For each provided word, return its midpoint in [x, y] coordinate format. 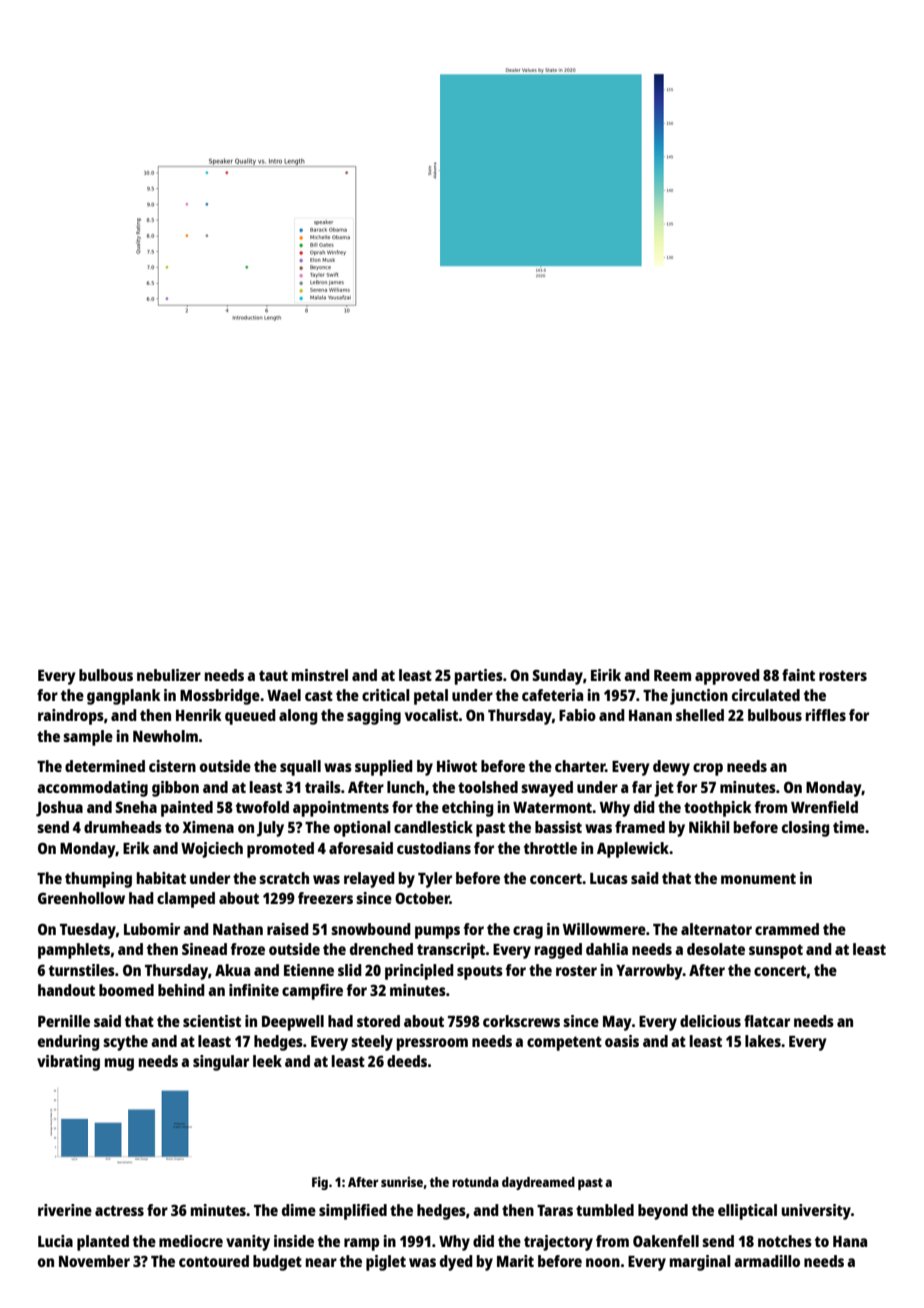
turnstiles [82, 970]
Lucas [609, 878]
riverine [65, 1210]
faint [798, 675]
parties [479, 677]
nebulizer [169, 675]
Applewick [633, 850]
